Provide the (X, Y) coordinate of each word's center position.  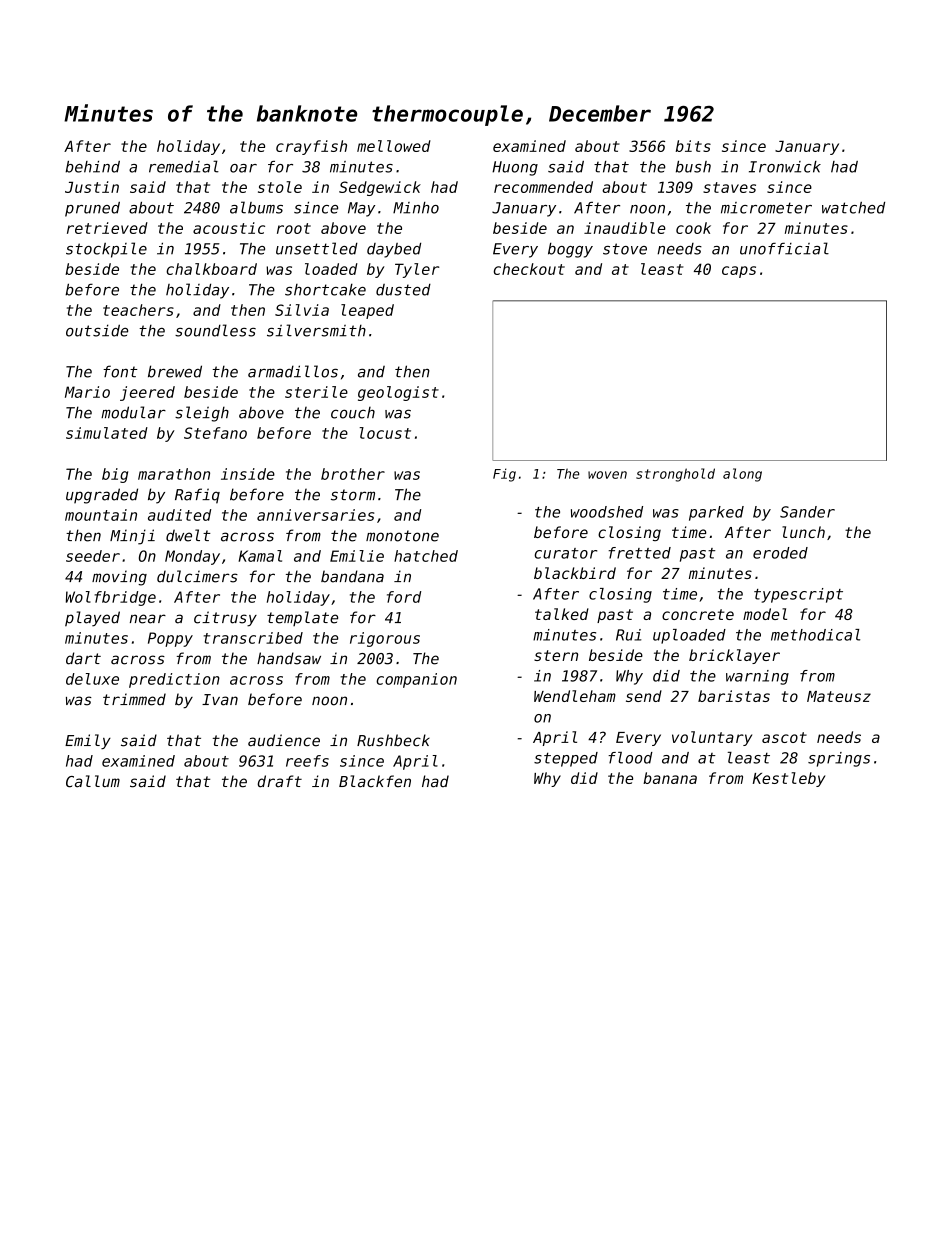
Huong (515, 168)
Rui (628, 635)
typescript (798, 595)
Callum (93, 781)
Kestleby (789, 779)
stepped (566, 759)
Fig (504, 475)
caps (739, 272)
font (120, 371)
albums (256, 207)
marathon (174, 474)
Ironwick (785, 167)
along (742, 475)
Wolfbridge (111, 598)
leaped (367, 311)
